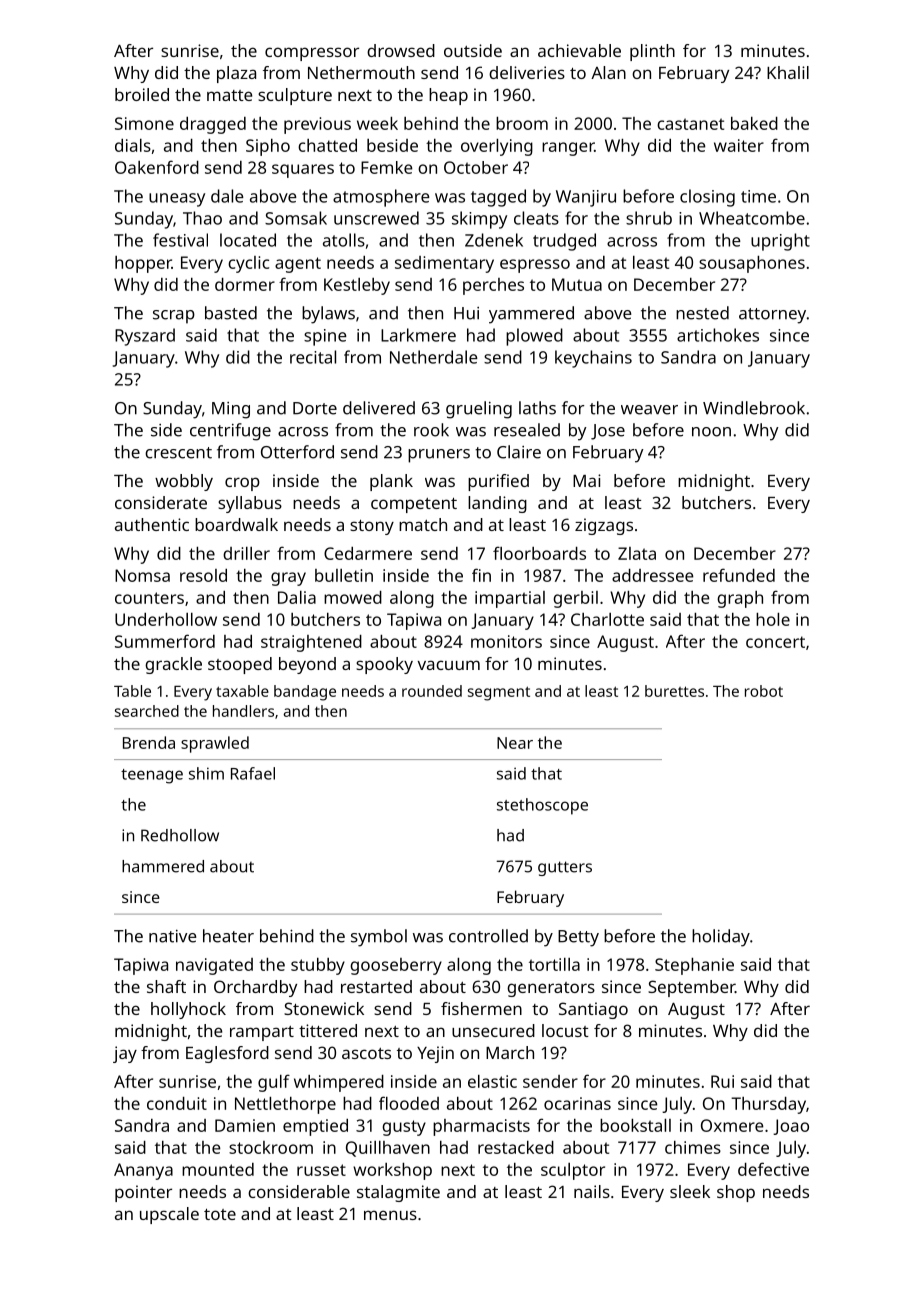 Image resolution: width=924 pixels, height=1308 pixels. What do you see at coordinates (315, 1127) in the screenshot?
I see `emptied` at bounding box center [315, 1127].
